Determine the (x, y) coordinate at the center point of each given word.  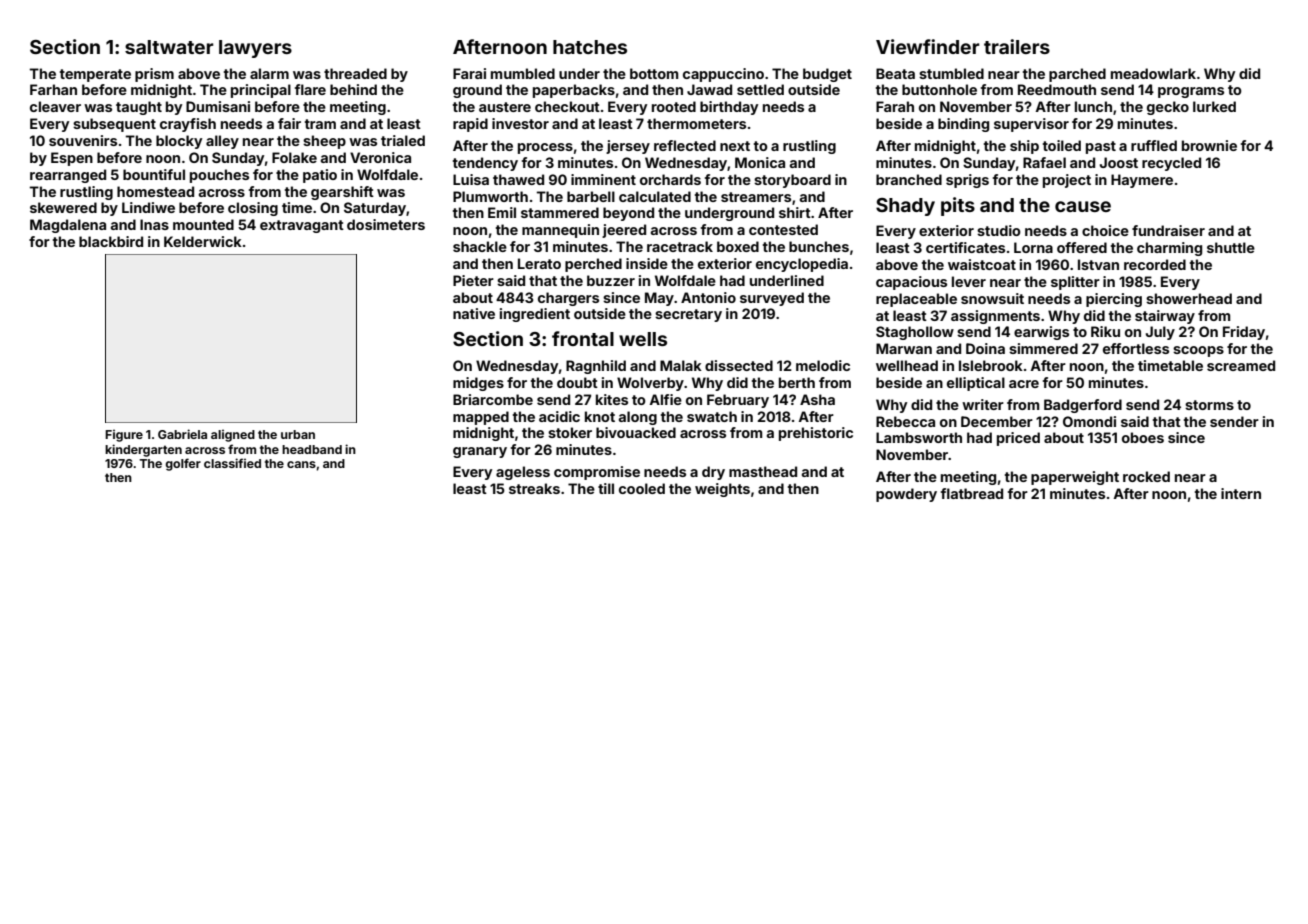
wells (643, 339)
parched (1077, 75)
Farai (469, 73)
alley (222, 142)
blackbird (111, 241)
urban (298, 434)
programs (1191, 92)
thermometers (696, 123)
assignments (995, 317)
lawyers (255, 49)
